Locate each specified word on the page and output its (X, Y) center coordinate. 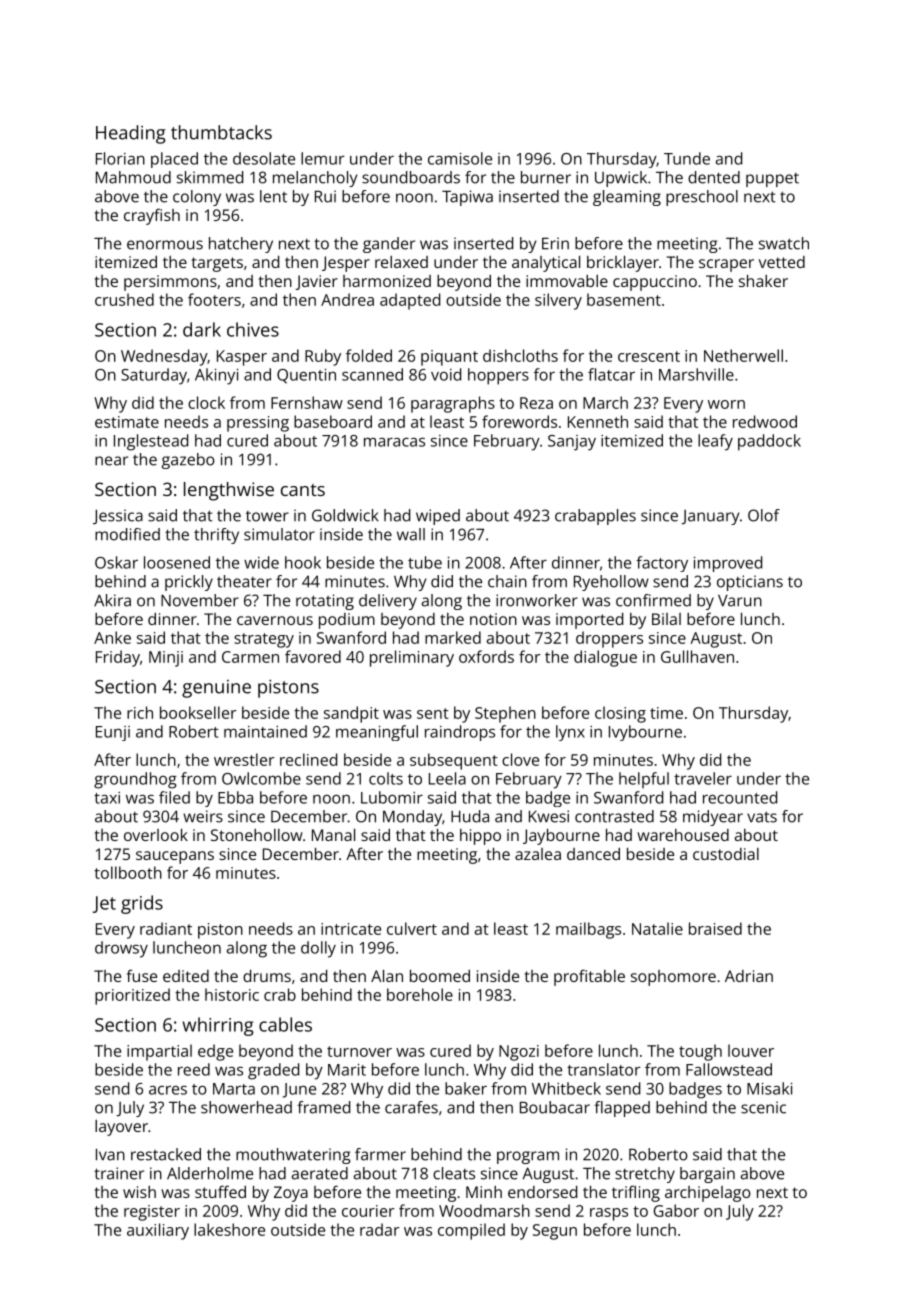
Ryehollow (611, 583)
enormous (165, 245)
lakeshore (229, 1229)
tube (425, 562)
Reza (536, 403)
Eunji (113, 733)
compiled (471, 1231)
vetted (782, 262)
